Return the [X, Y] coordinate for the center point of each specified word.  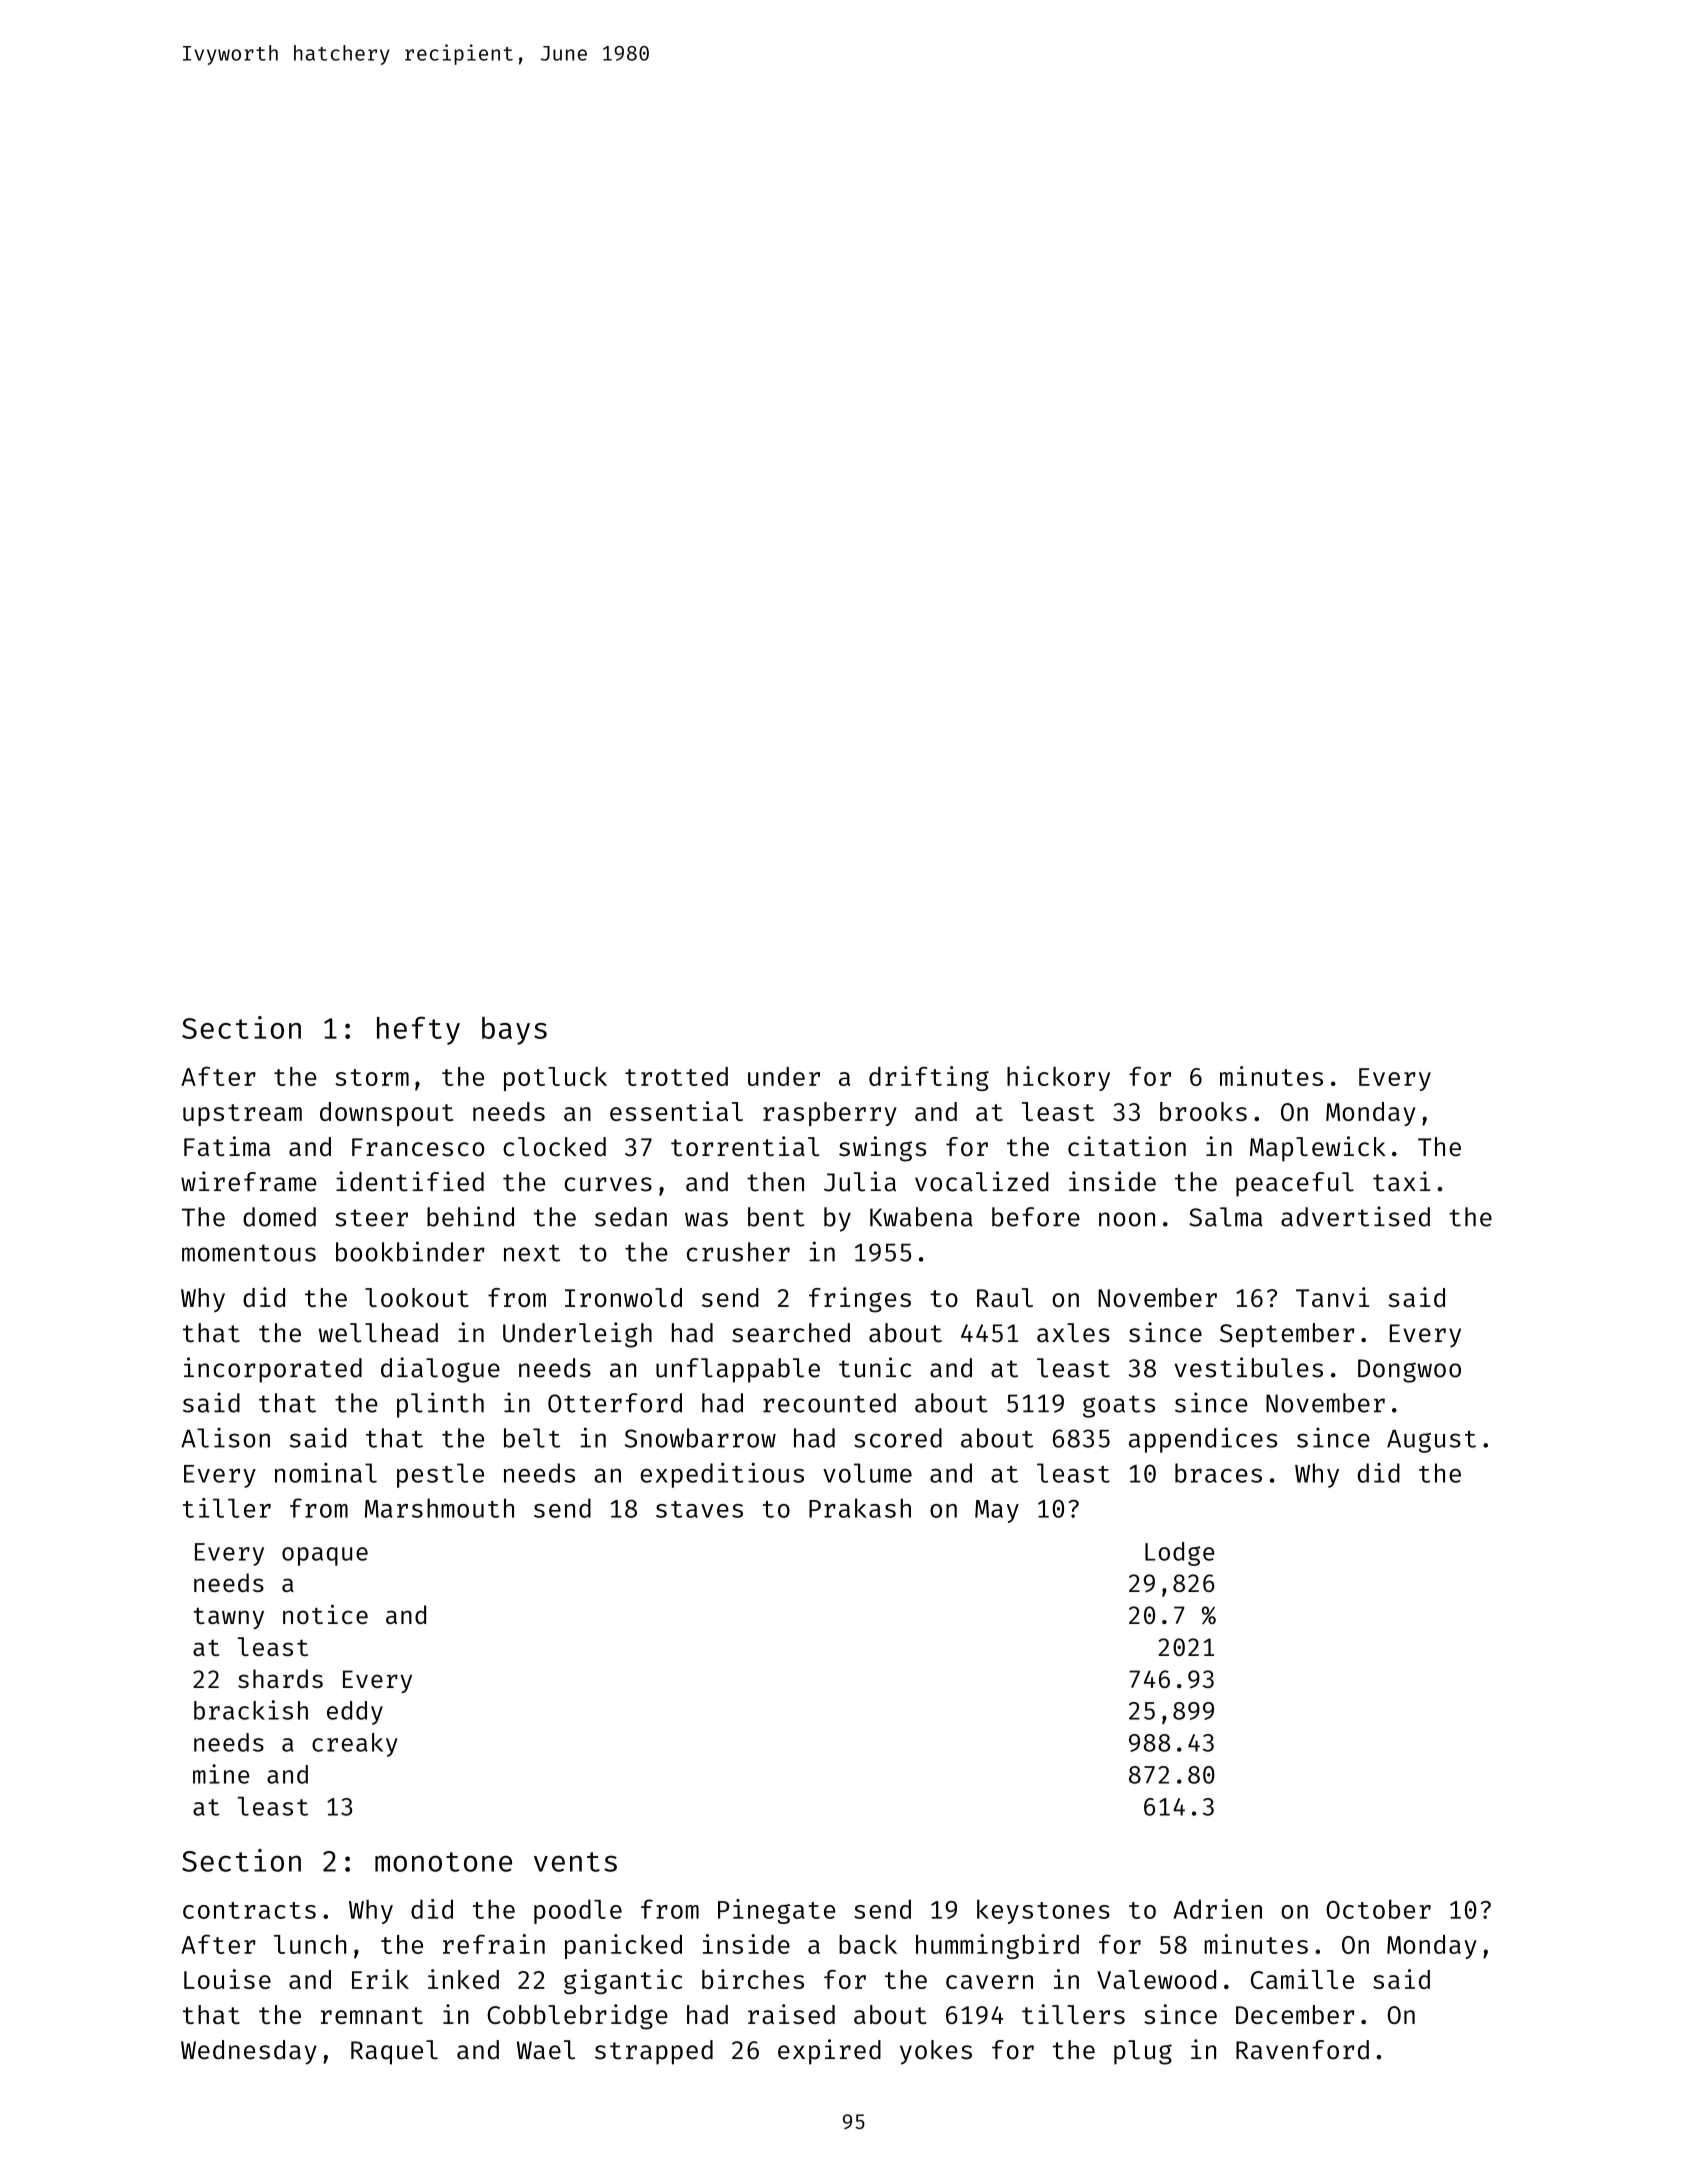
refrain [494, 1944]
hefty [418, 1030]
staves [699, 1509]
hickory [1058, 1078]
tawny [229, 1618]
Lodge [1179, 1554]
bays [514, 1031]
